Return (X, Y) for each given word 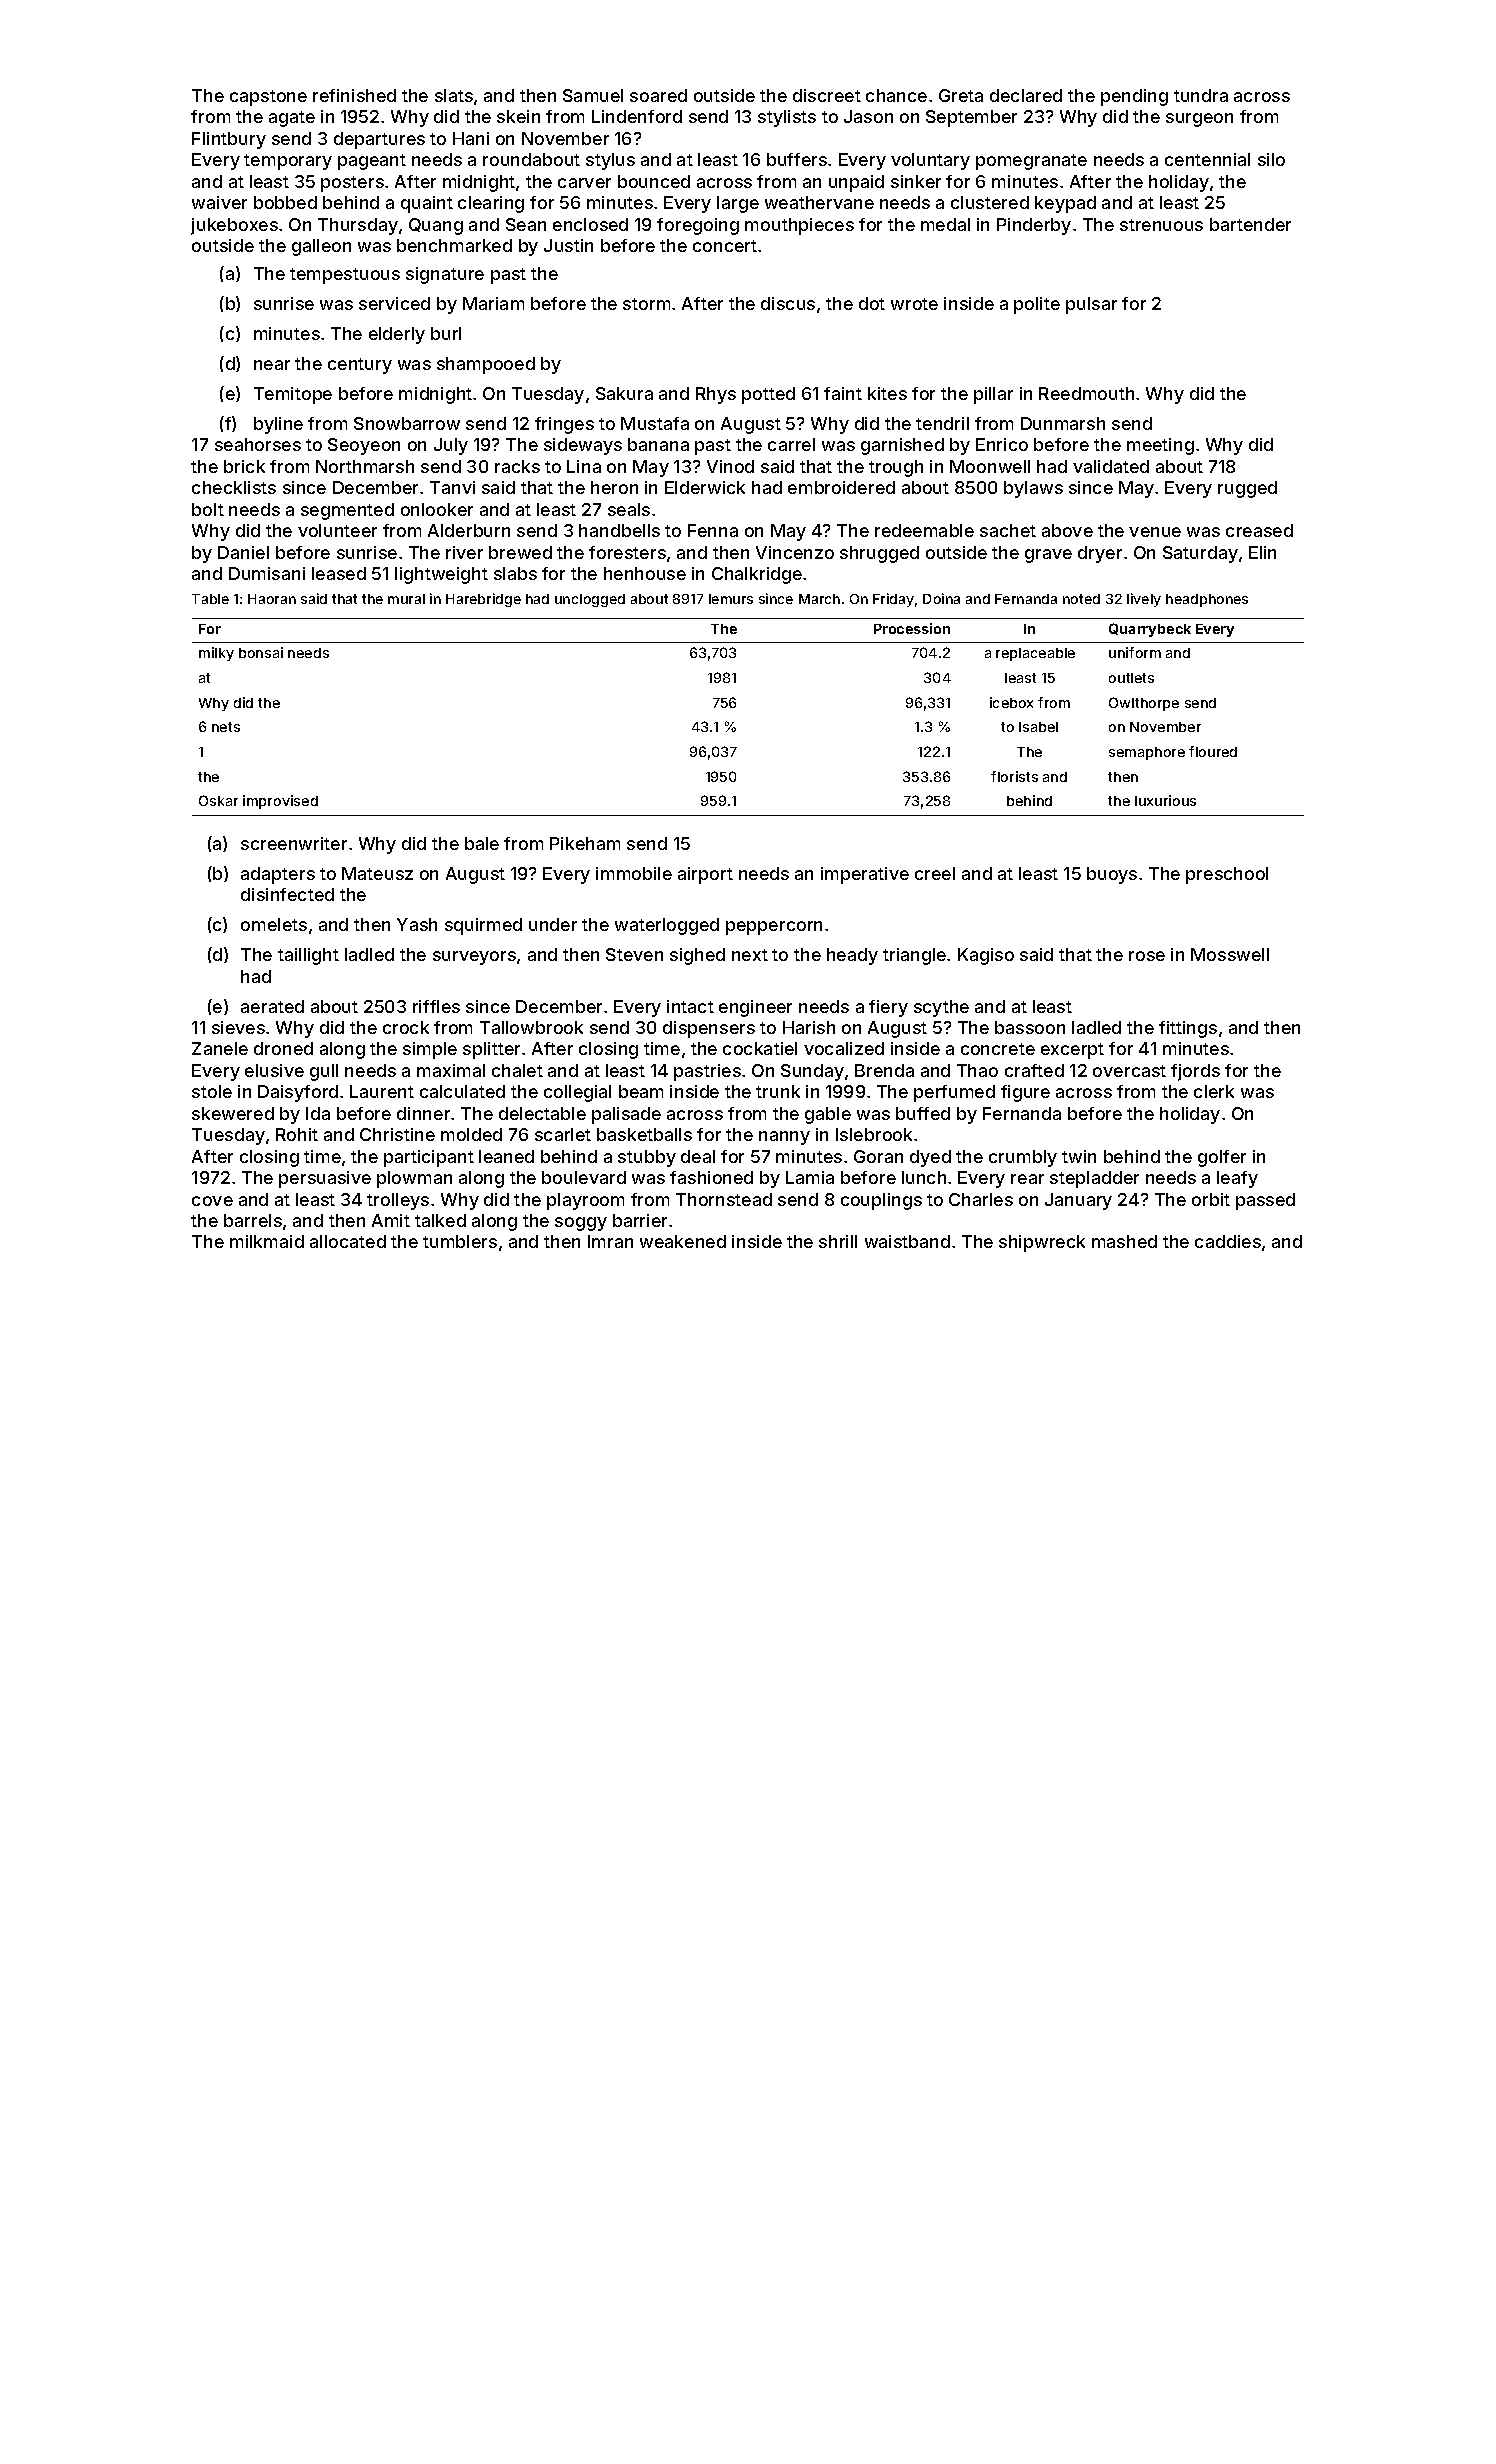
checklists (234, 487)
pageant (372, 162)
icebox (1011, 702)
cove (212, 1201)
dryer (1100, 554)
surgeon (1199, 120)
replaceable (1035, 654)
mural (406, 599)
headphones (1207, 600)
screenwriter (294, 843)
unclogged (590, 600)
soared (658, 95)
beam (641, 1091)
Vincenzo (795, 552)
